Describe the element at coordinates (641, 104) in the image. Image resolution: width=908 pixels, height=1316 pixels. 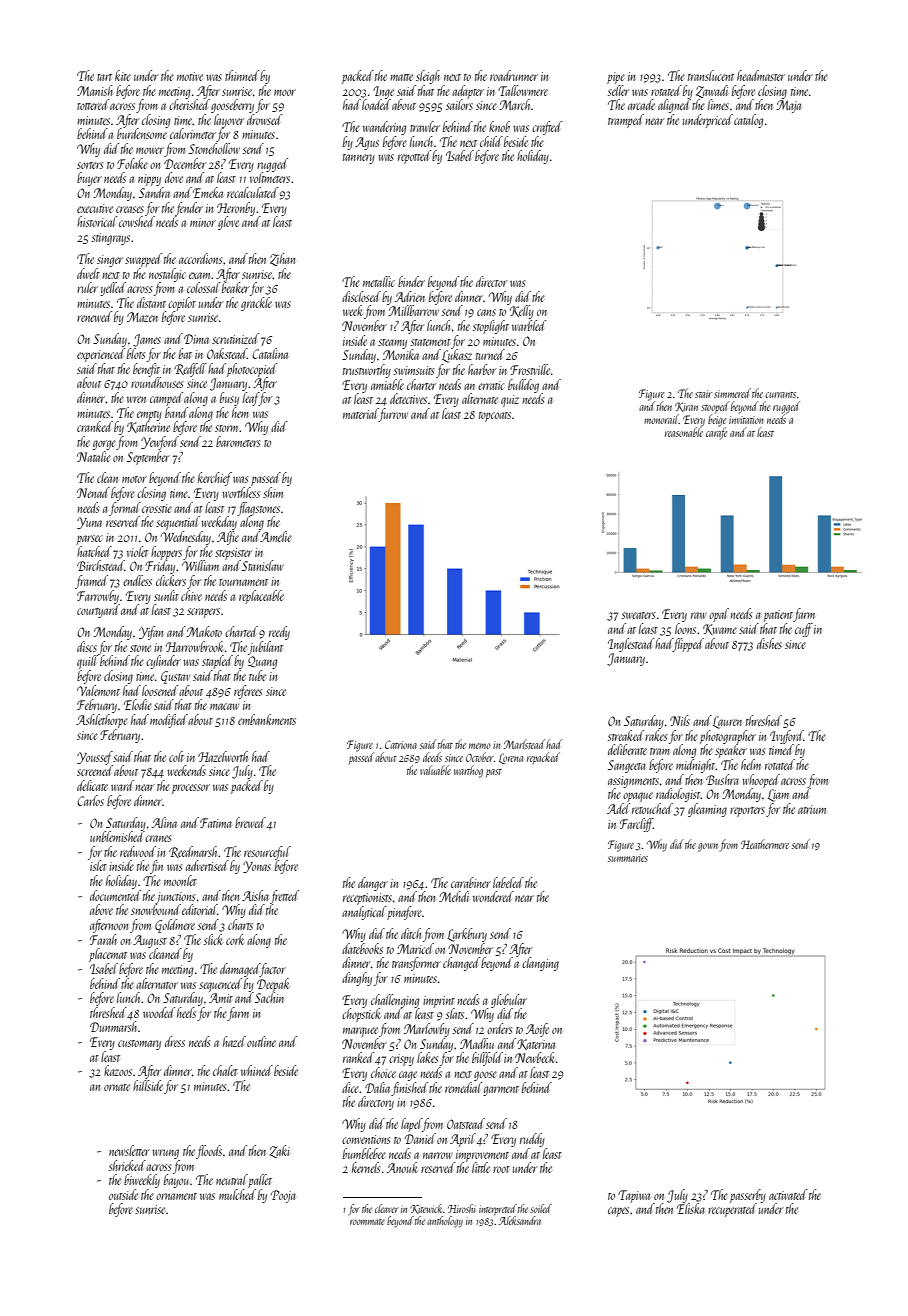
I see `arcade` at that location.
